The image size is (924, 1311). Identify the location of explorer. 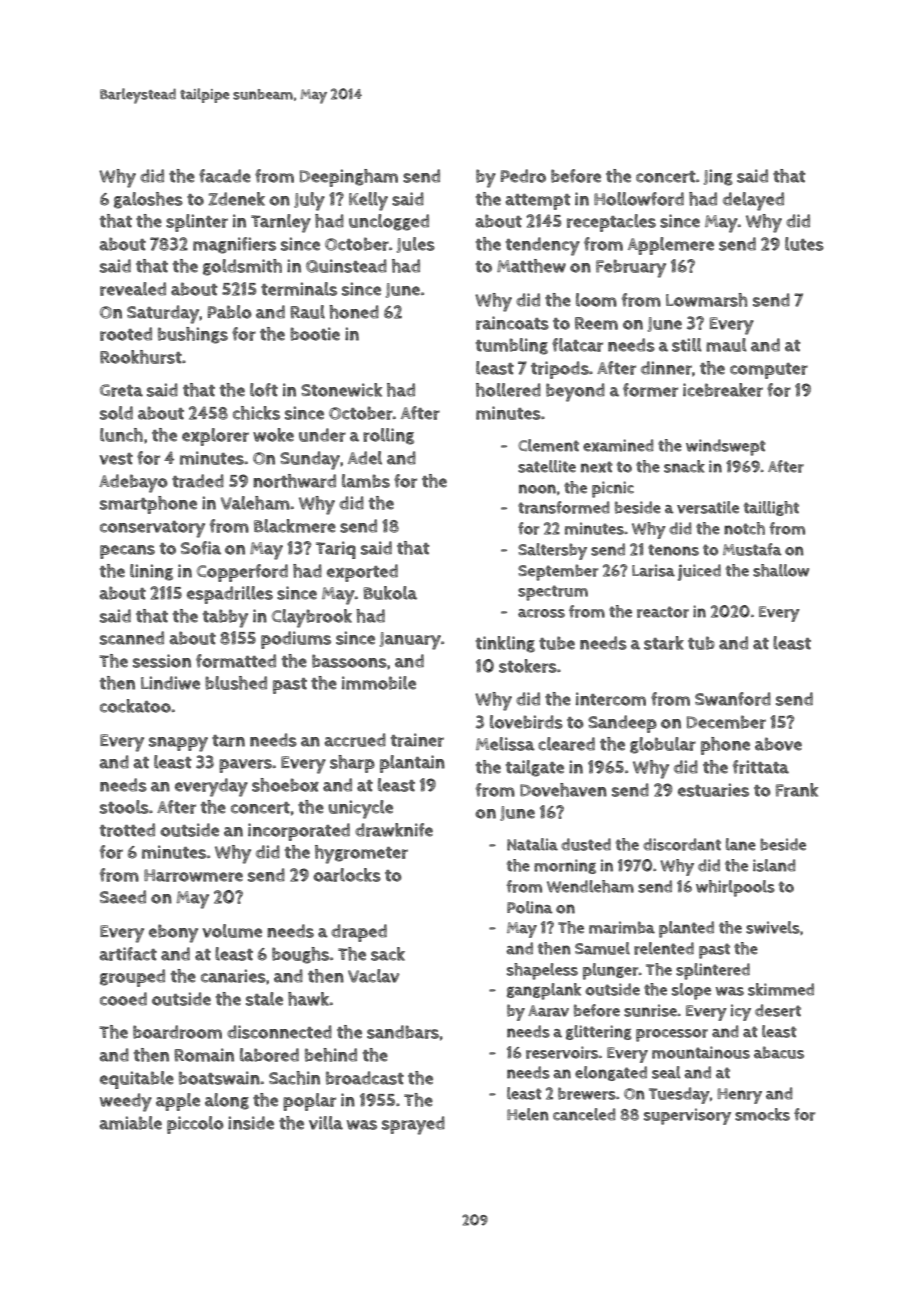
(215, 437).
